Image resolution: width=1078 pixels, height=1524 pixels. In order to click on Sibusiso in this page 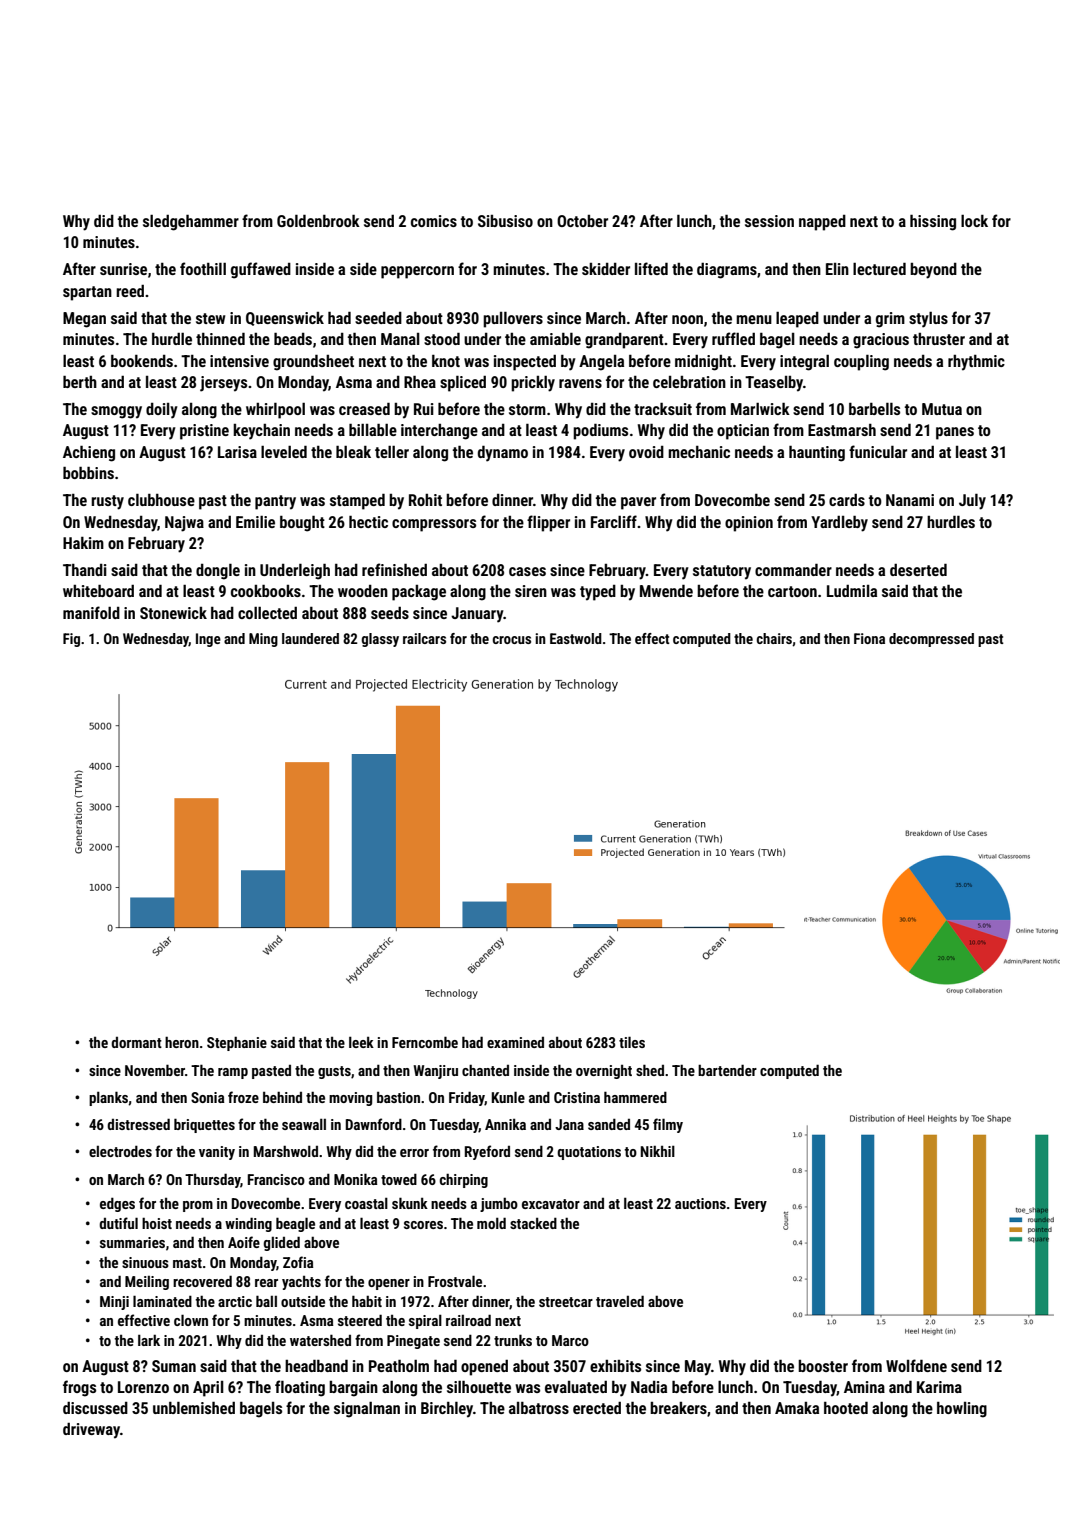, I will do `click(505, 221)`.
